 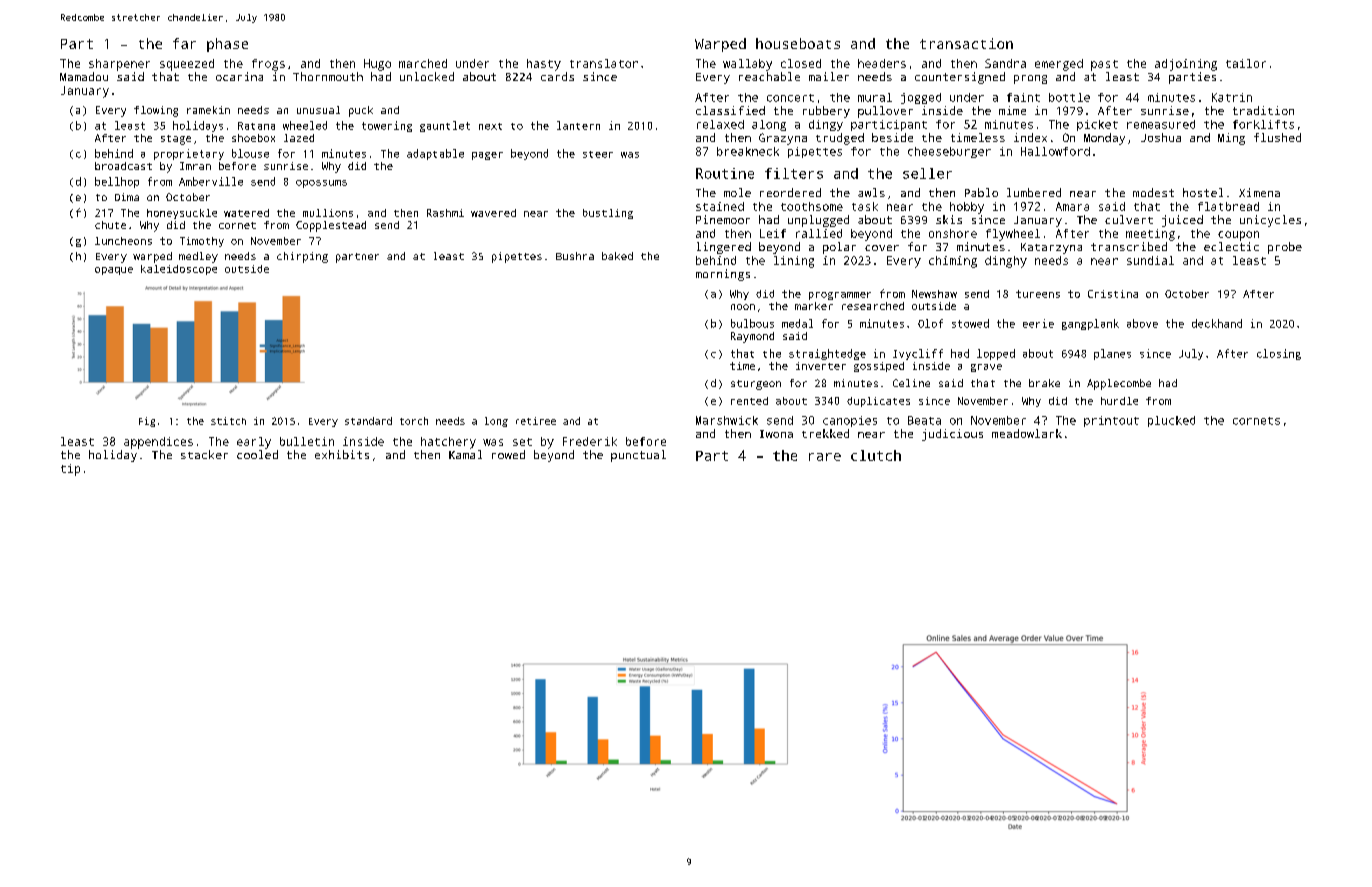 What do you see at coordinates (840, 296) in the screenshot?
I see `programmer` at bounding box center [840, 296].
